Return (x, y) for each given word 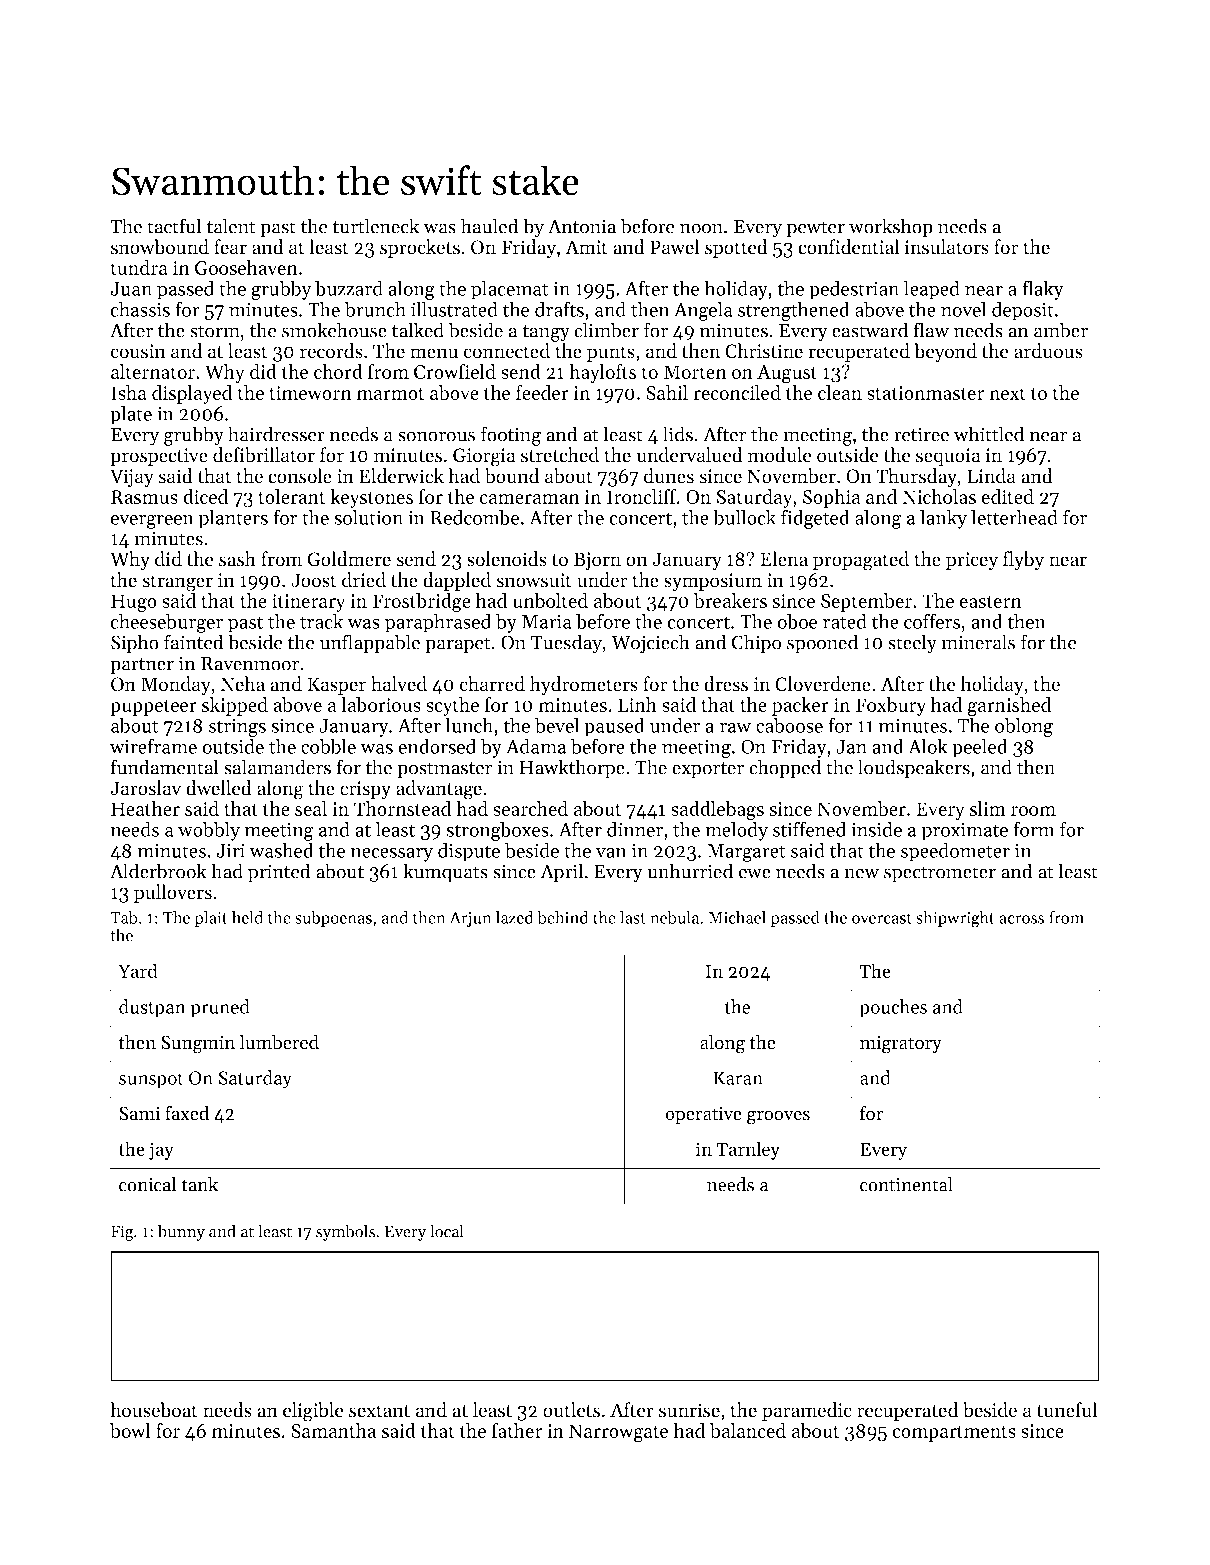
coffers (932, 621)
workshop (891, 228)
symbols (345, 1232)
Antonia (582, 226)
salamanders (277, 767)
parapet (458, 645)
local (447, 1231)
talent (231, 226)
